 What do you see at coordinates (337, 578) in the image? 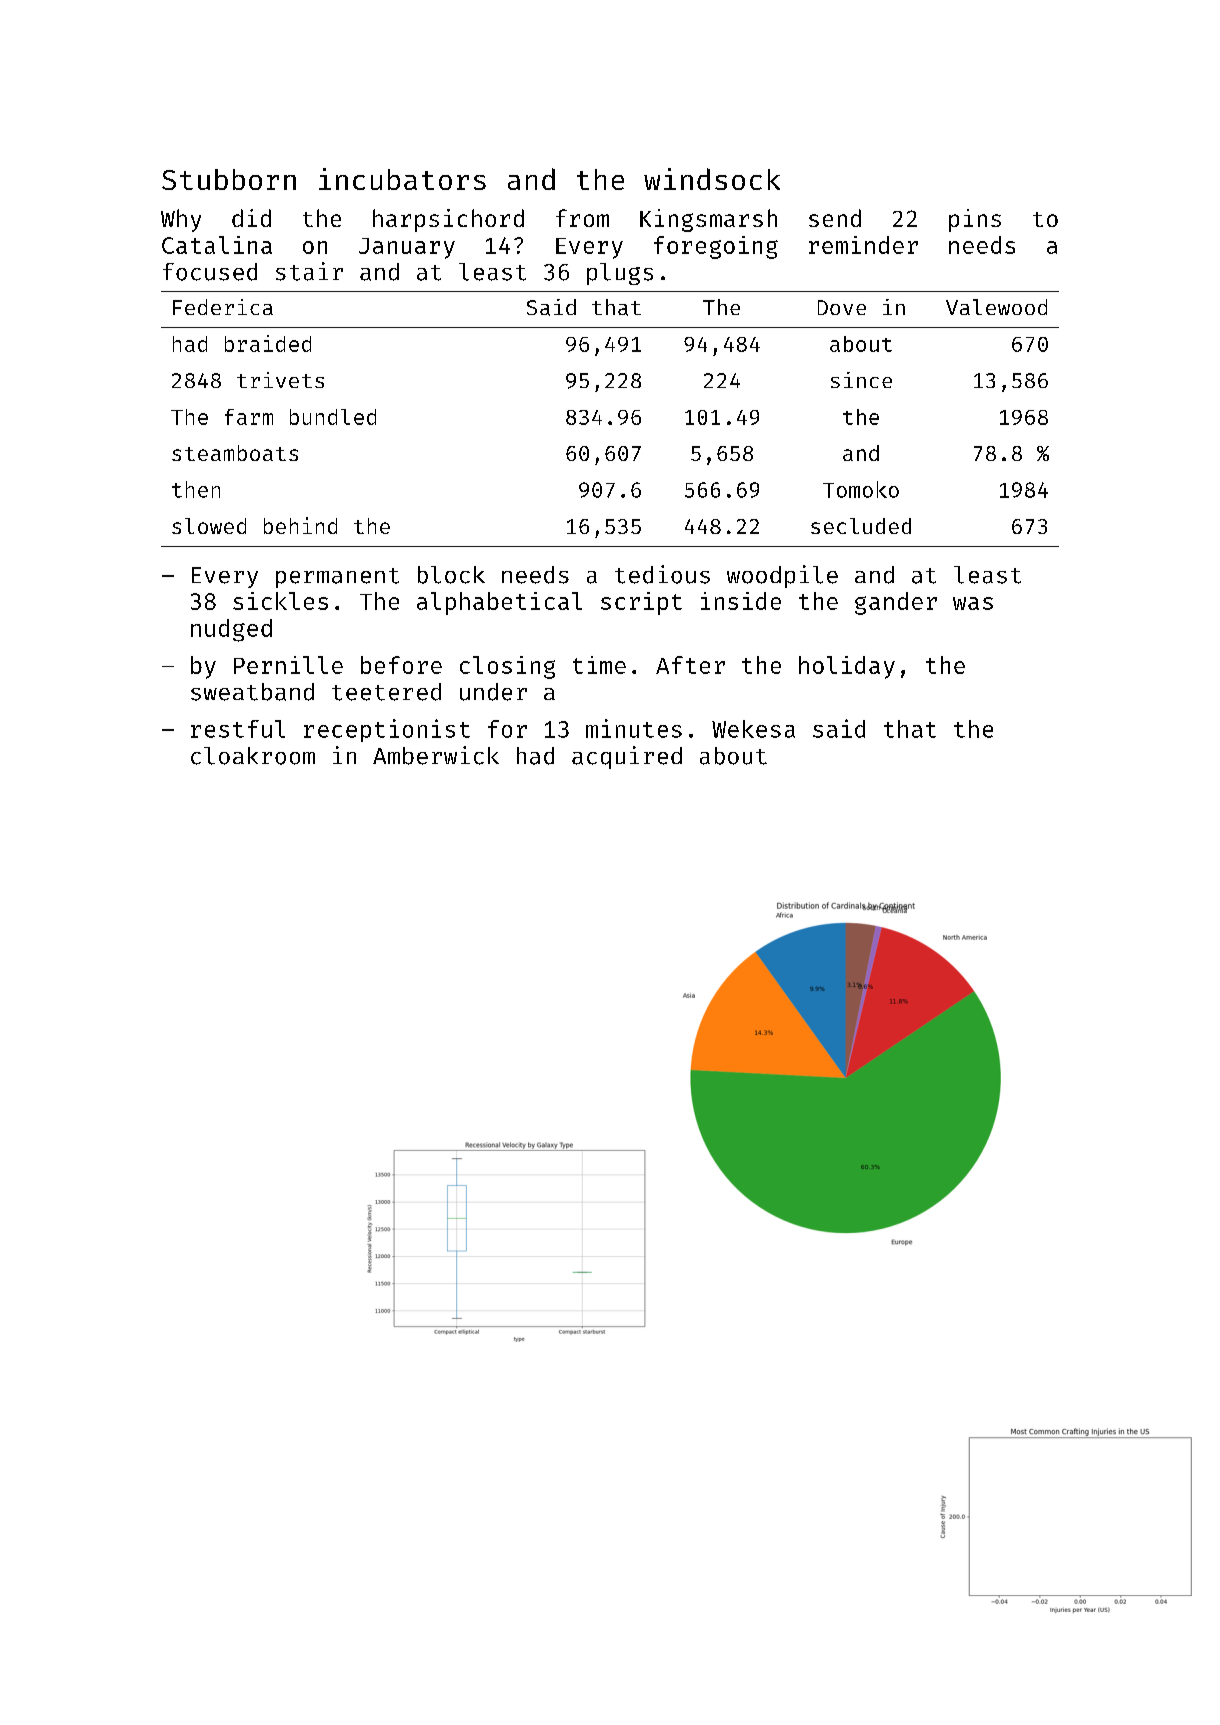
I see `permanent` at bounding box center [337, 578].
